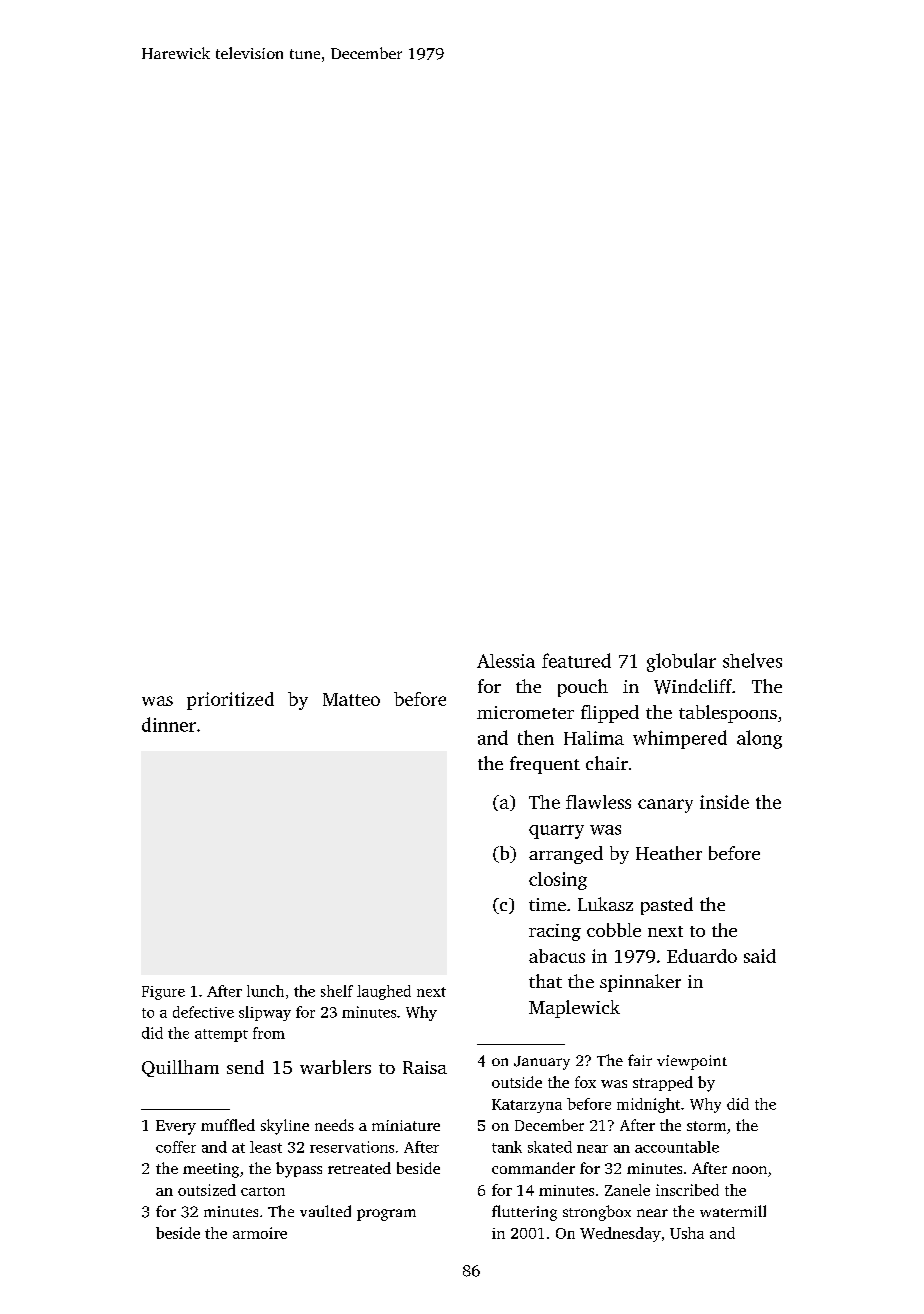  I want to click on micrometer, so click(525, 712).
